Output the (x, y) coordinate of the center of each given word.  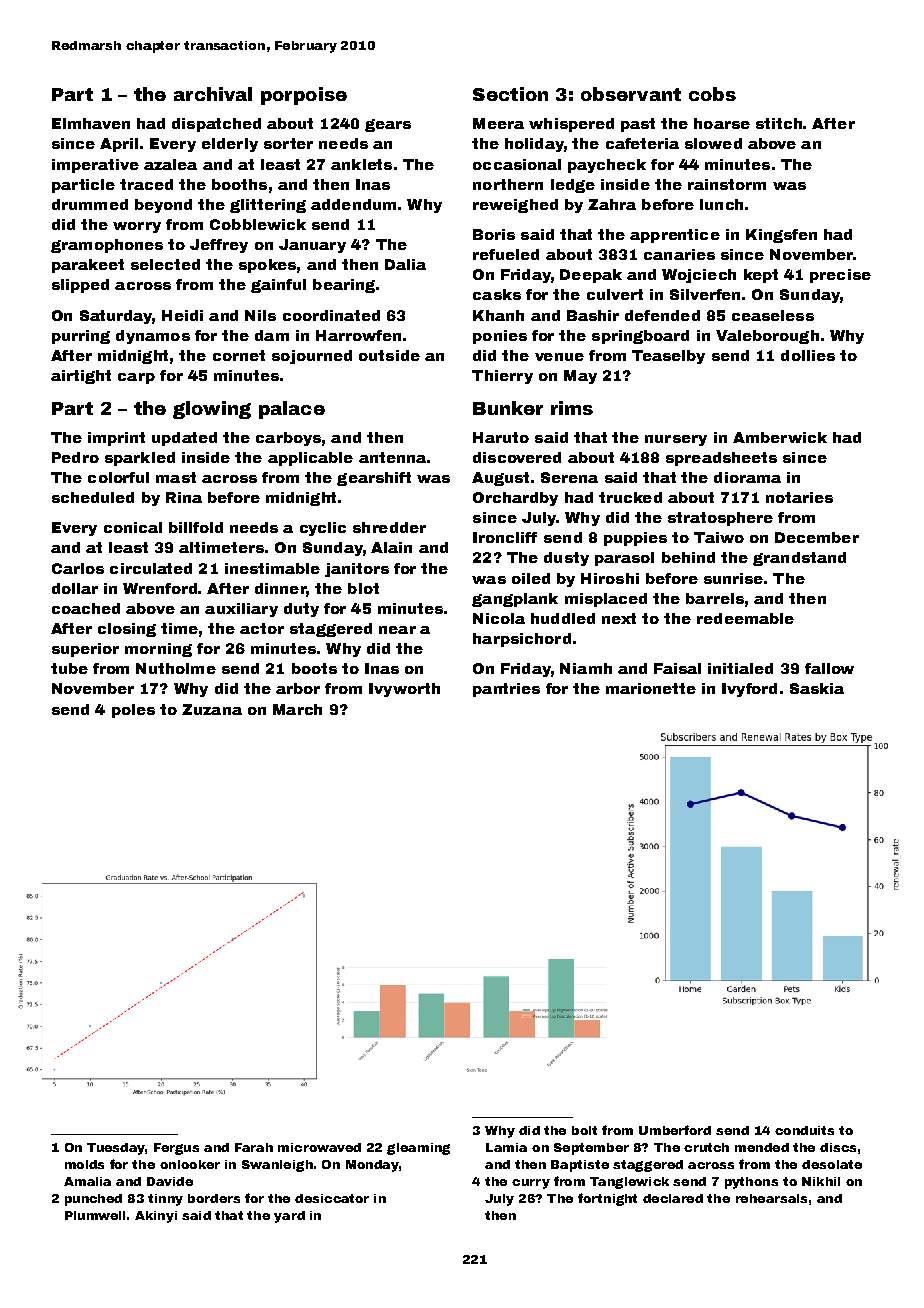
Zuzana (212, 709)
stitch (779, 123)
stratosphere (720, 519)
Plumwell (95, 1215)
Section (510, 94)
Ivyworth (404, 690)
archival (213, 94)
